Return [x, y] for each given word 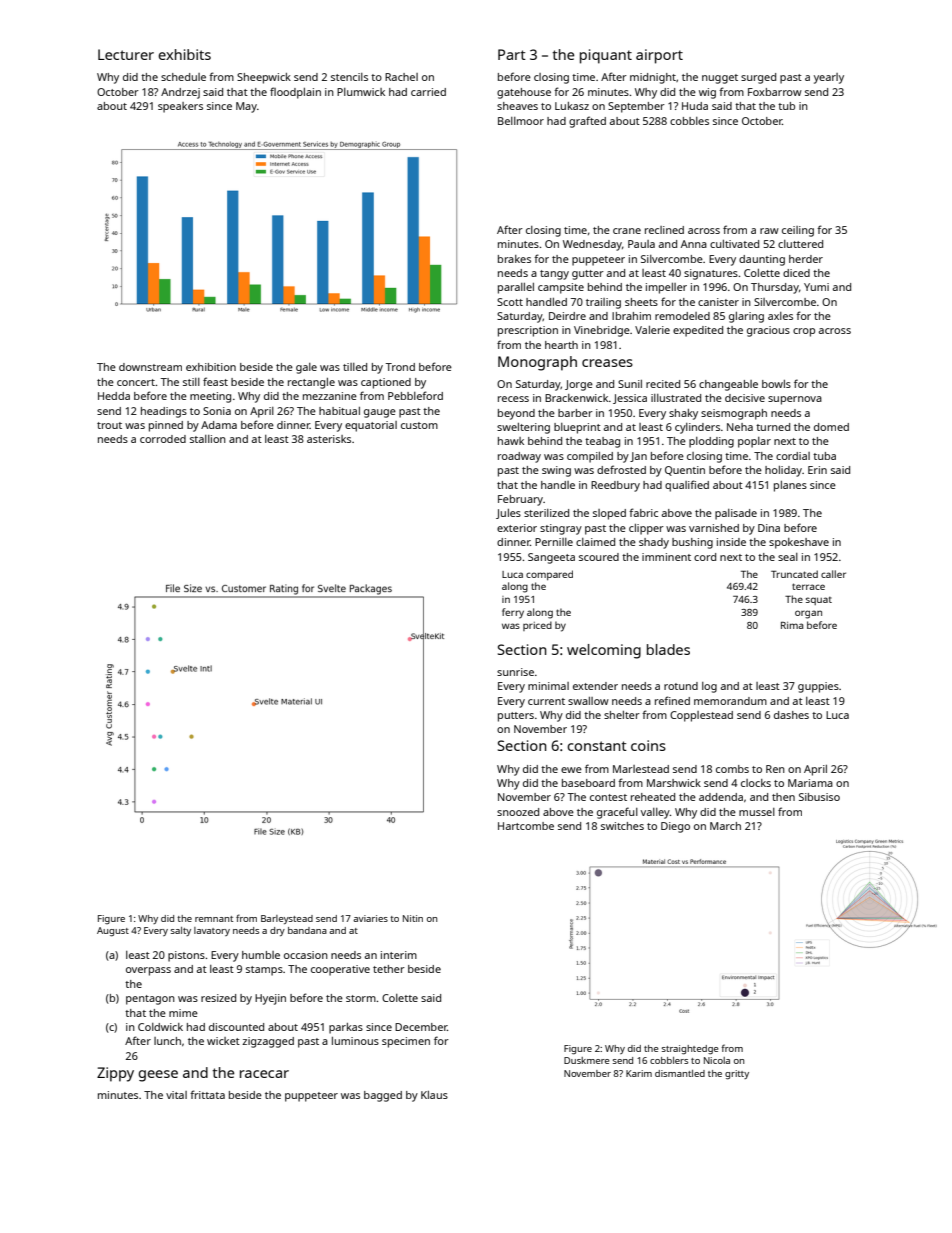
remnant [214, 919]
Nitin [413, 918]
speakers [180, 107]
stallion [208, 439]
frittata [207, 1094]
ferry [513, 613]
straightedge [690, 1050]
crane [627, 231]
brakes [514, 259]
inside [731, 542]
